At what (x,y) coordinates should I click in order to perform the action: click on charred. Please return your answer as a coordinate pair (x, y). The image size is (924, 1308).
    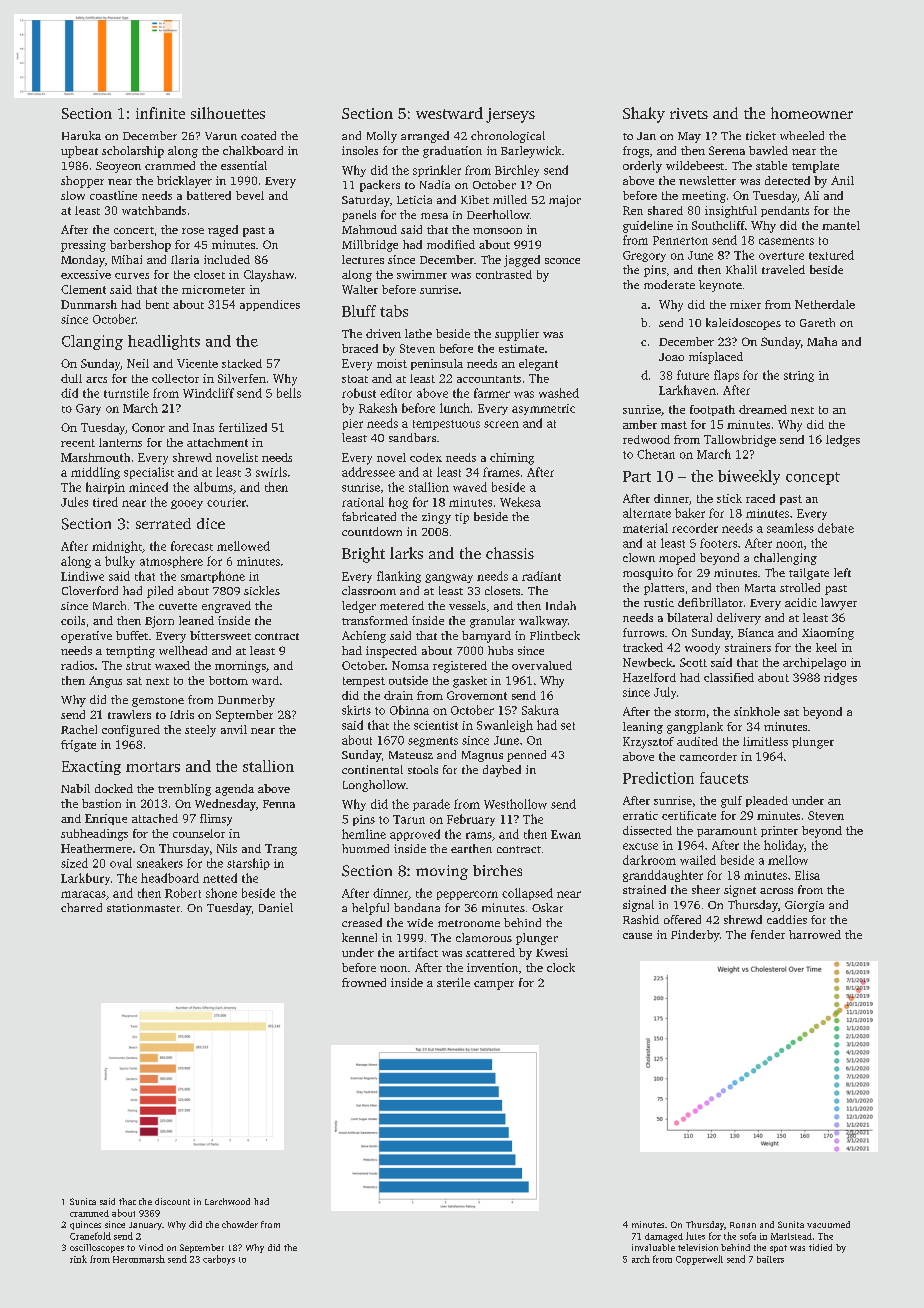
    Looking at the image, I should click on (81, 907).
